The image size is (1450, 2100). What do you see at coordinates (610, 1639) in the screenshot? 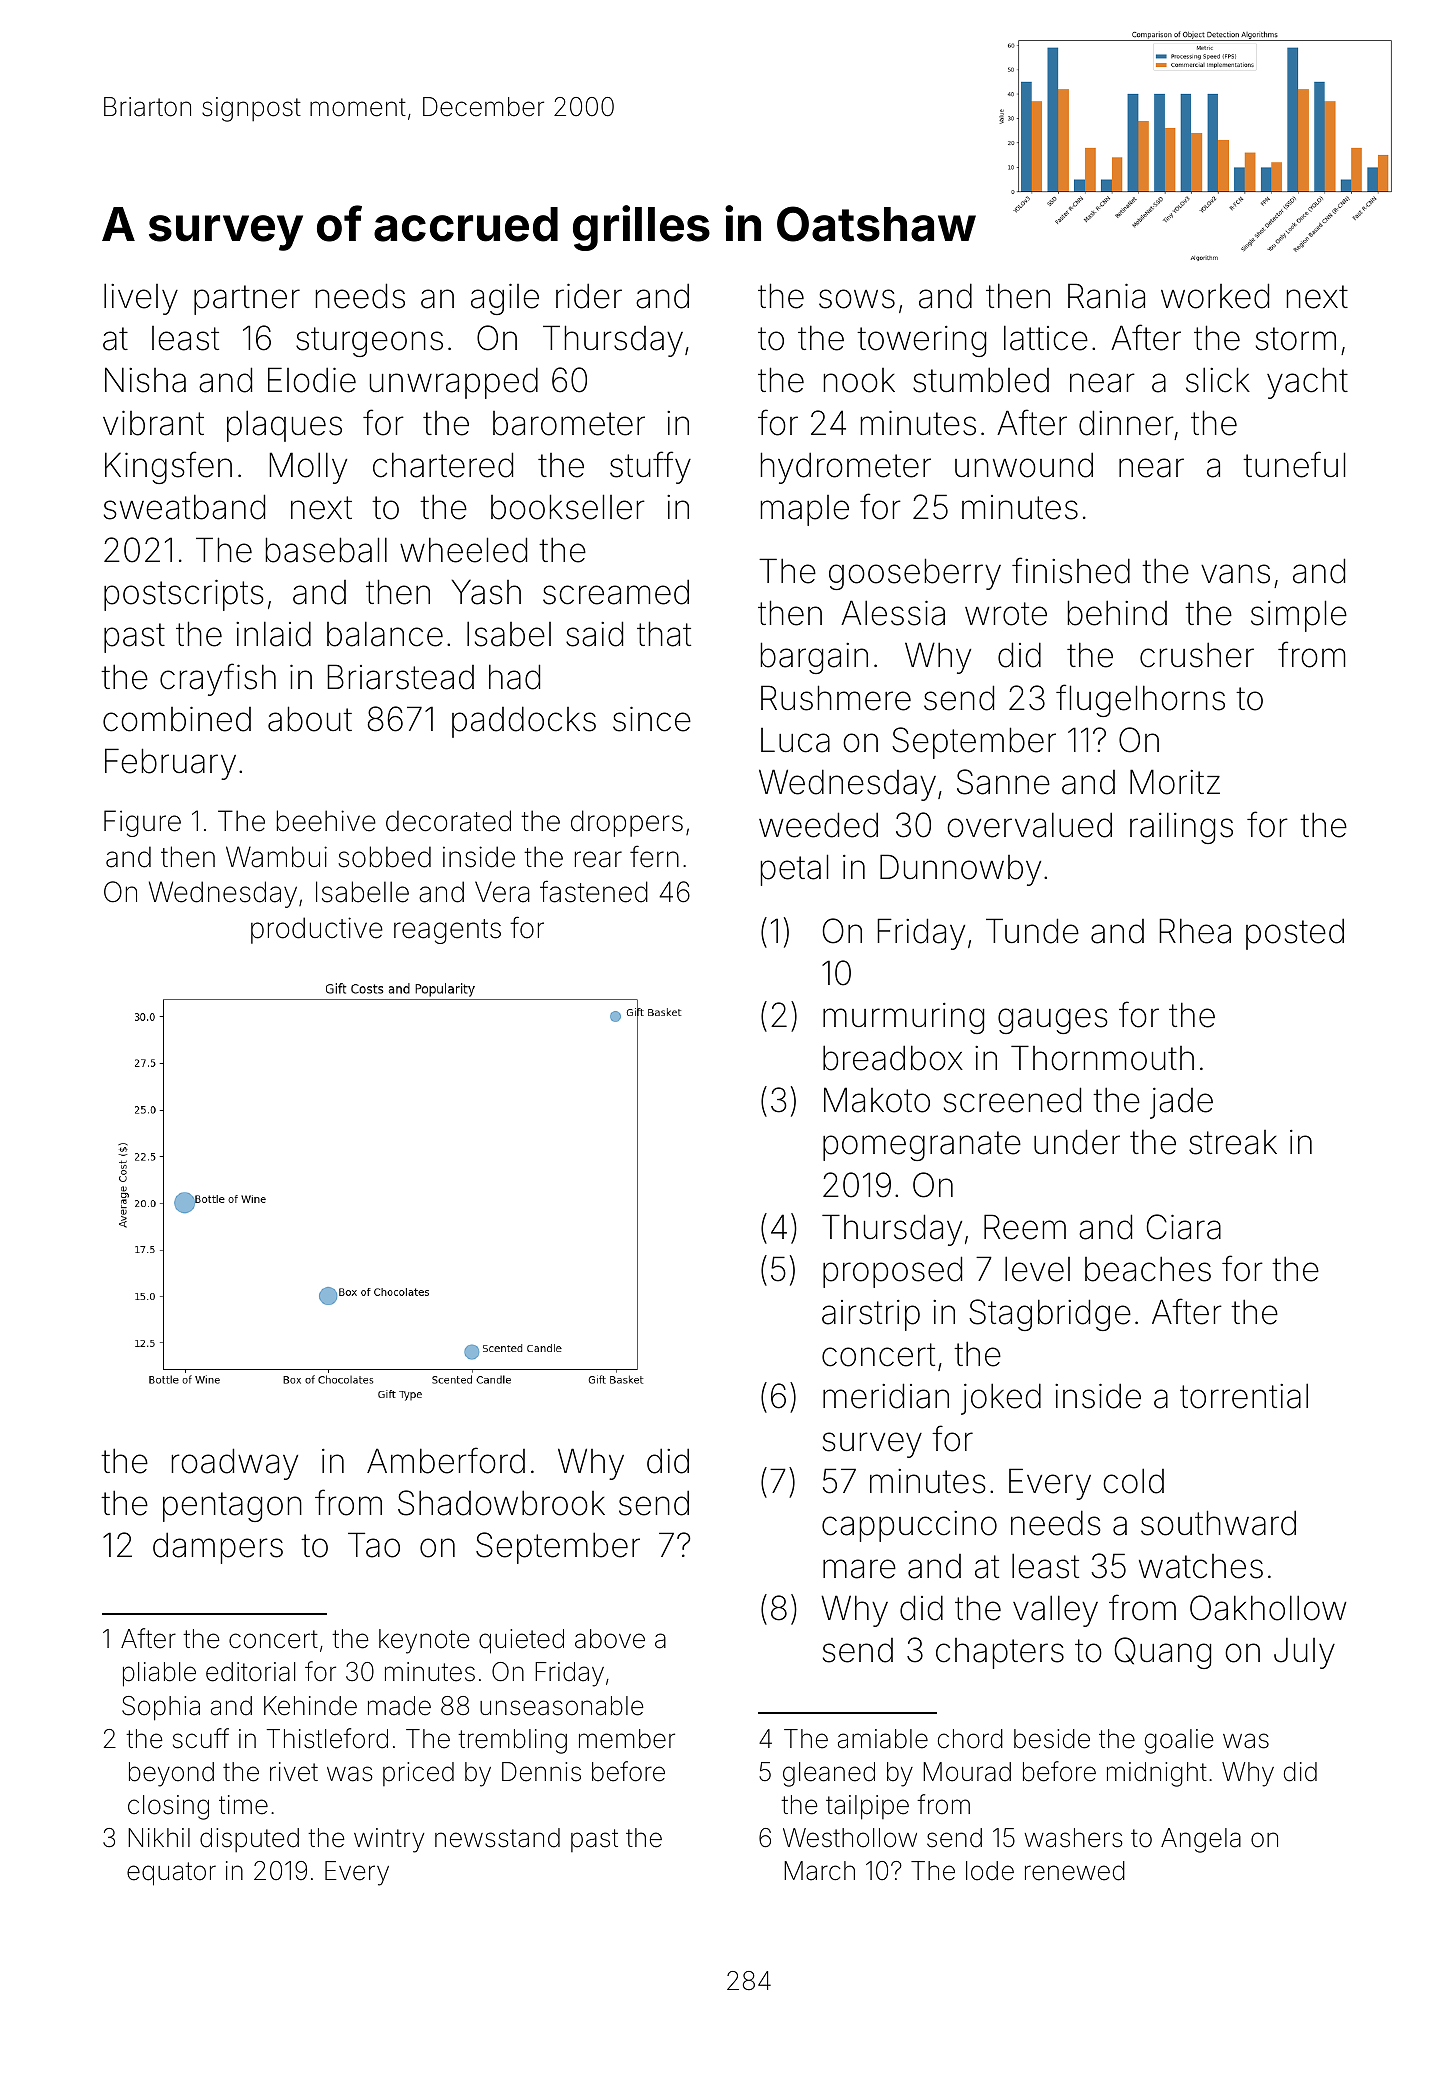
I see `above` at bounding box center [610, 1639].
